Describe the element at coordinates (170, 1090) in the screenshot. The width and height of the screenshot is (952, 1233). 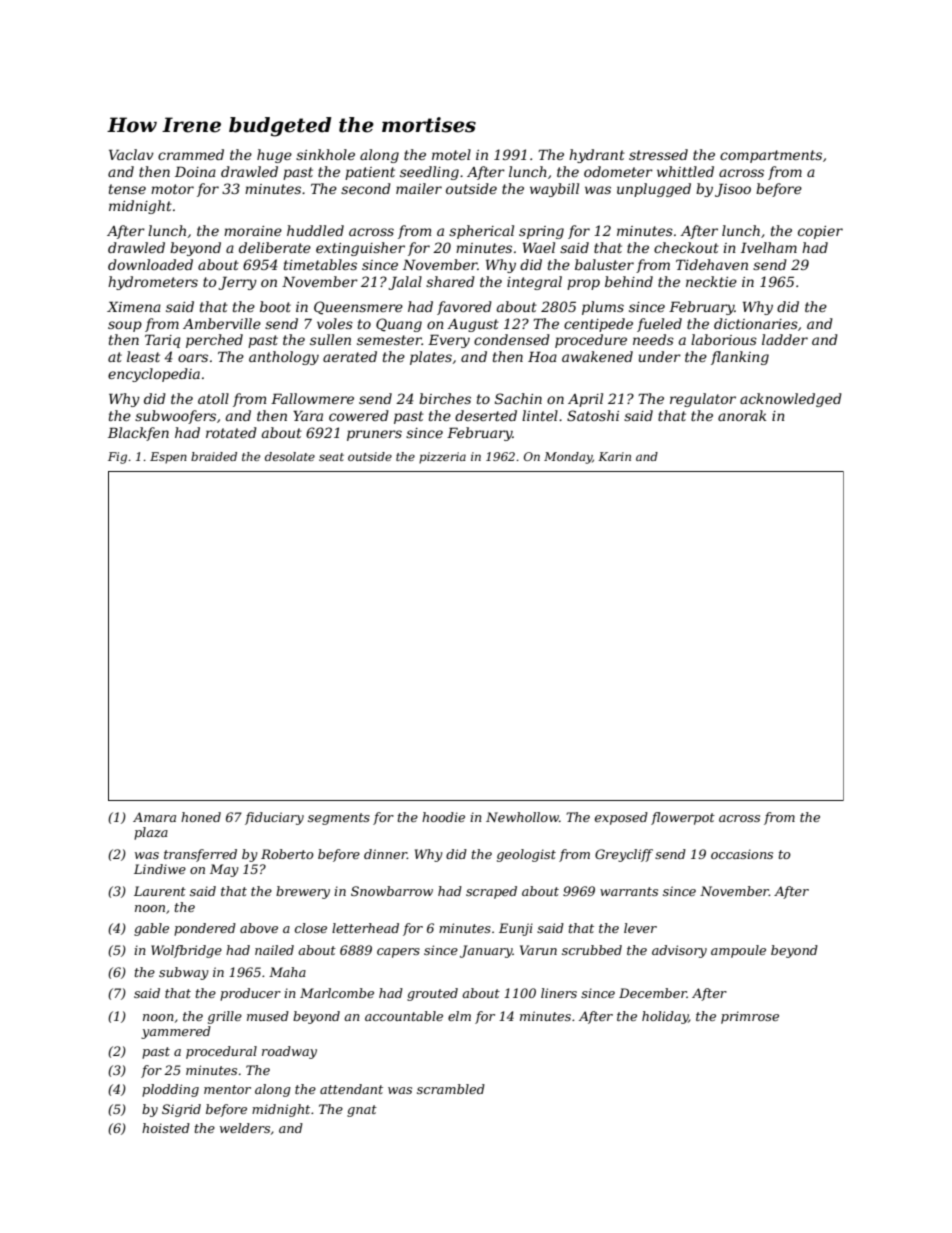
I see `plodding` at that location.
